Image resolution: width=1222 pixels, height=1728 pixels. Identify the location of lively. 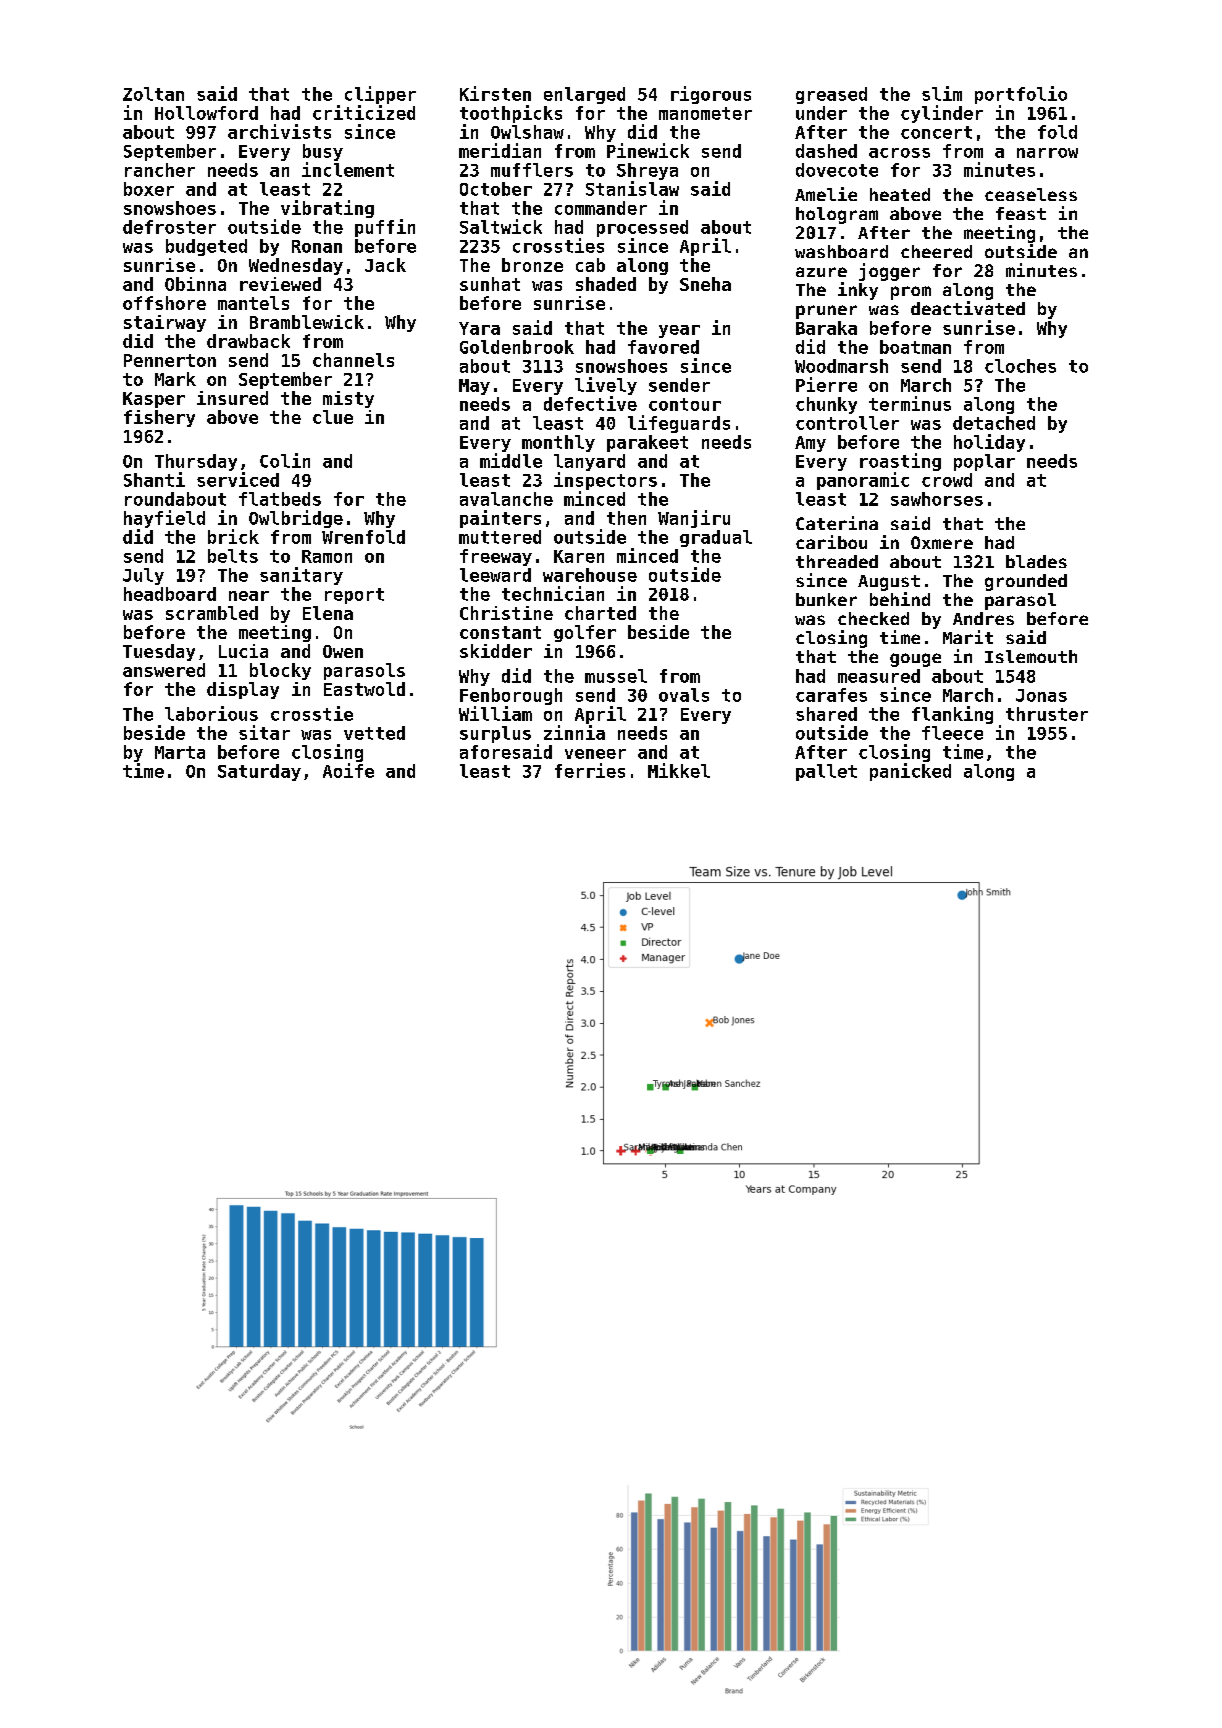
(606, 386).
